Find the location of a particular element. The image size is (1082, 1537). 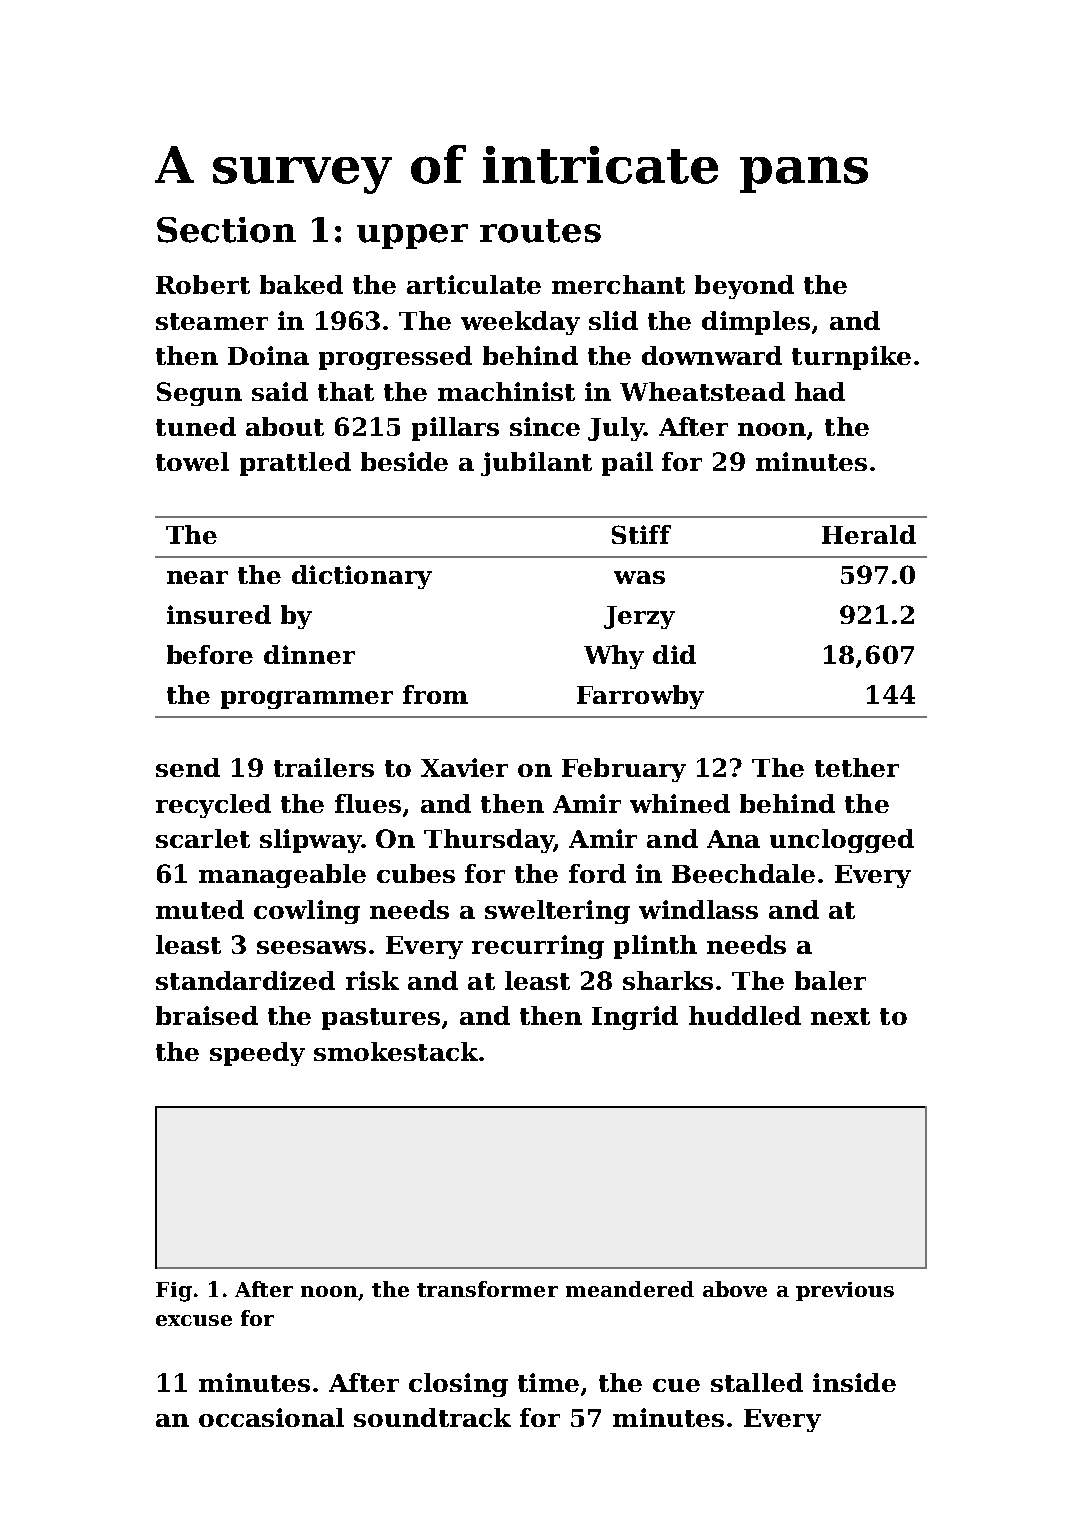

muted is located at coordinates (200, 909).
